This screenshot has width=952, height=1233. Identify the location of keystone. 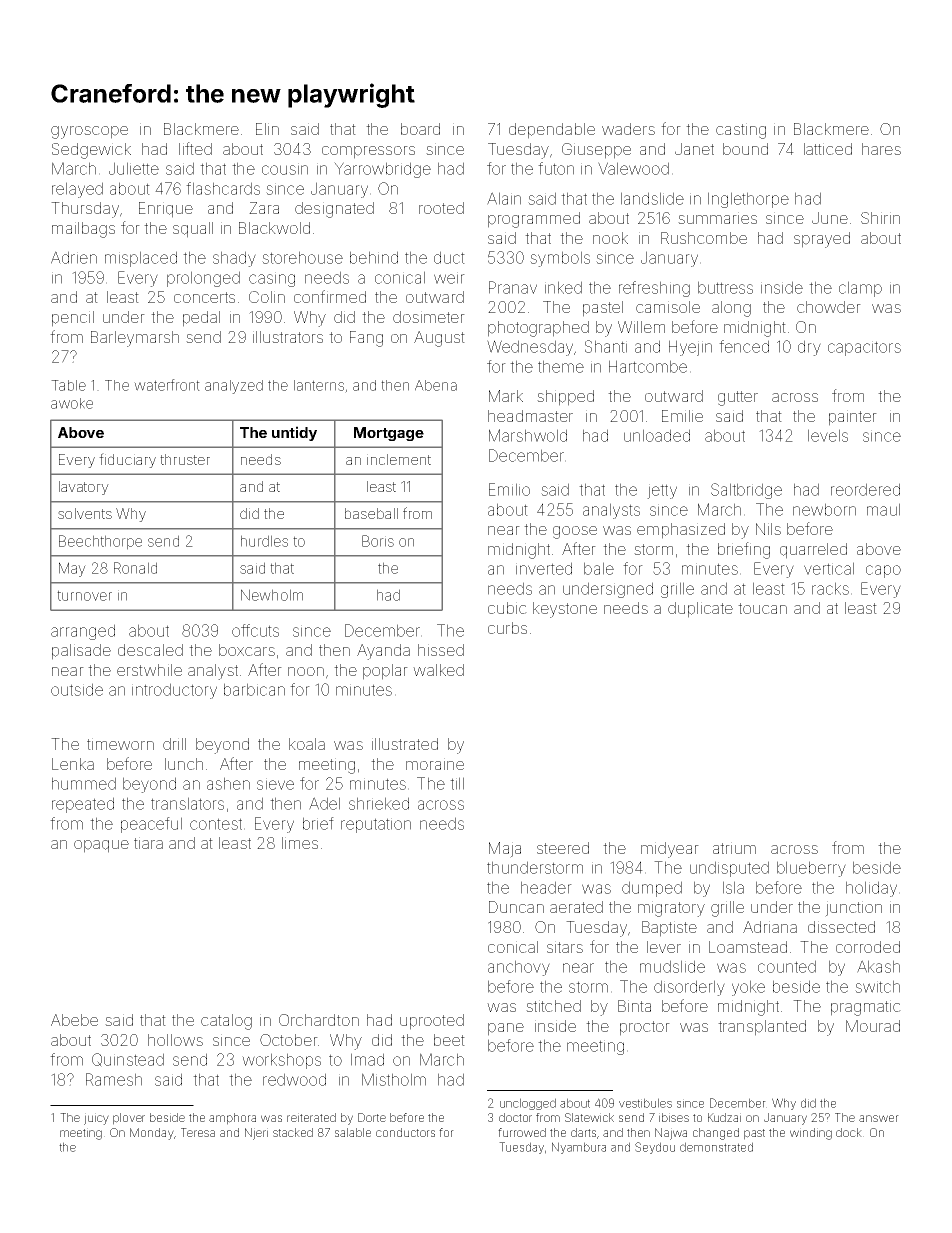
(565, 610).
